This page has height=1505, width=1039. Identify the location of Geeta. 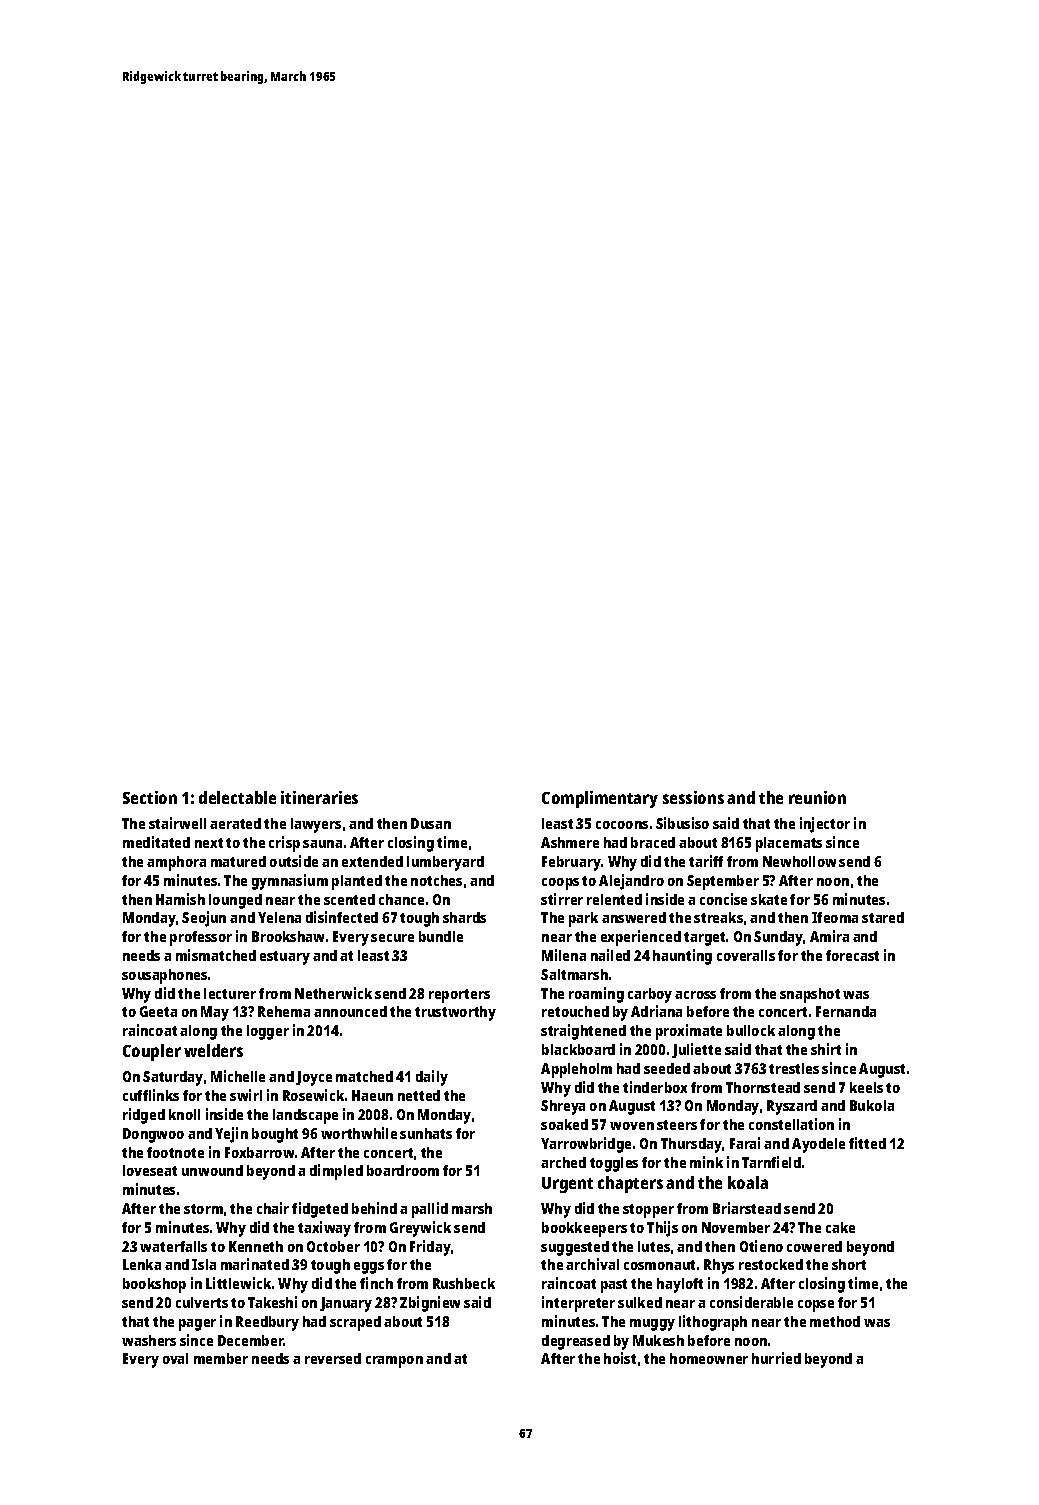
(158, 1011).
